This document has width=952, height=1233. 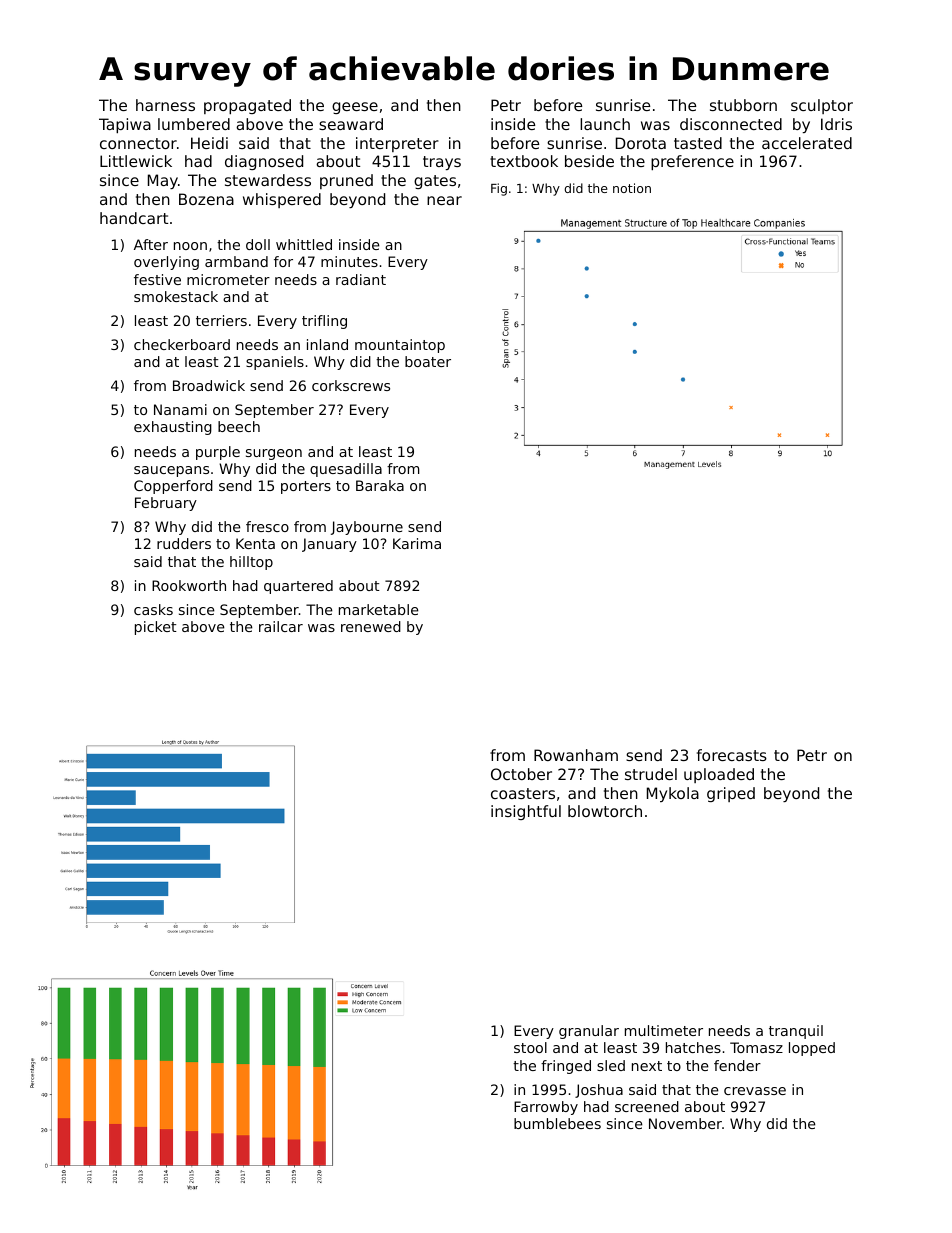 What do you see at coordinates (444, 200) in the document?
I see `near` at bounding box center [444, 200].
